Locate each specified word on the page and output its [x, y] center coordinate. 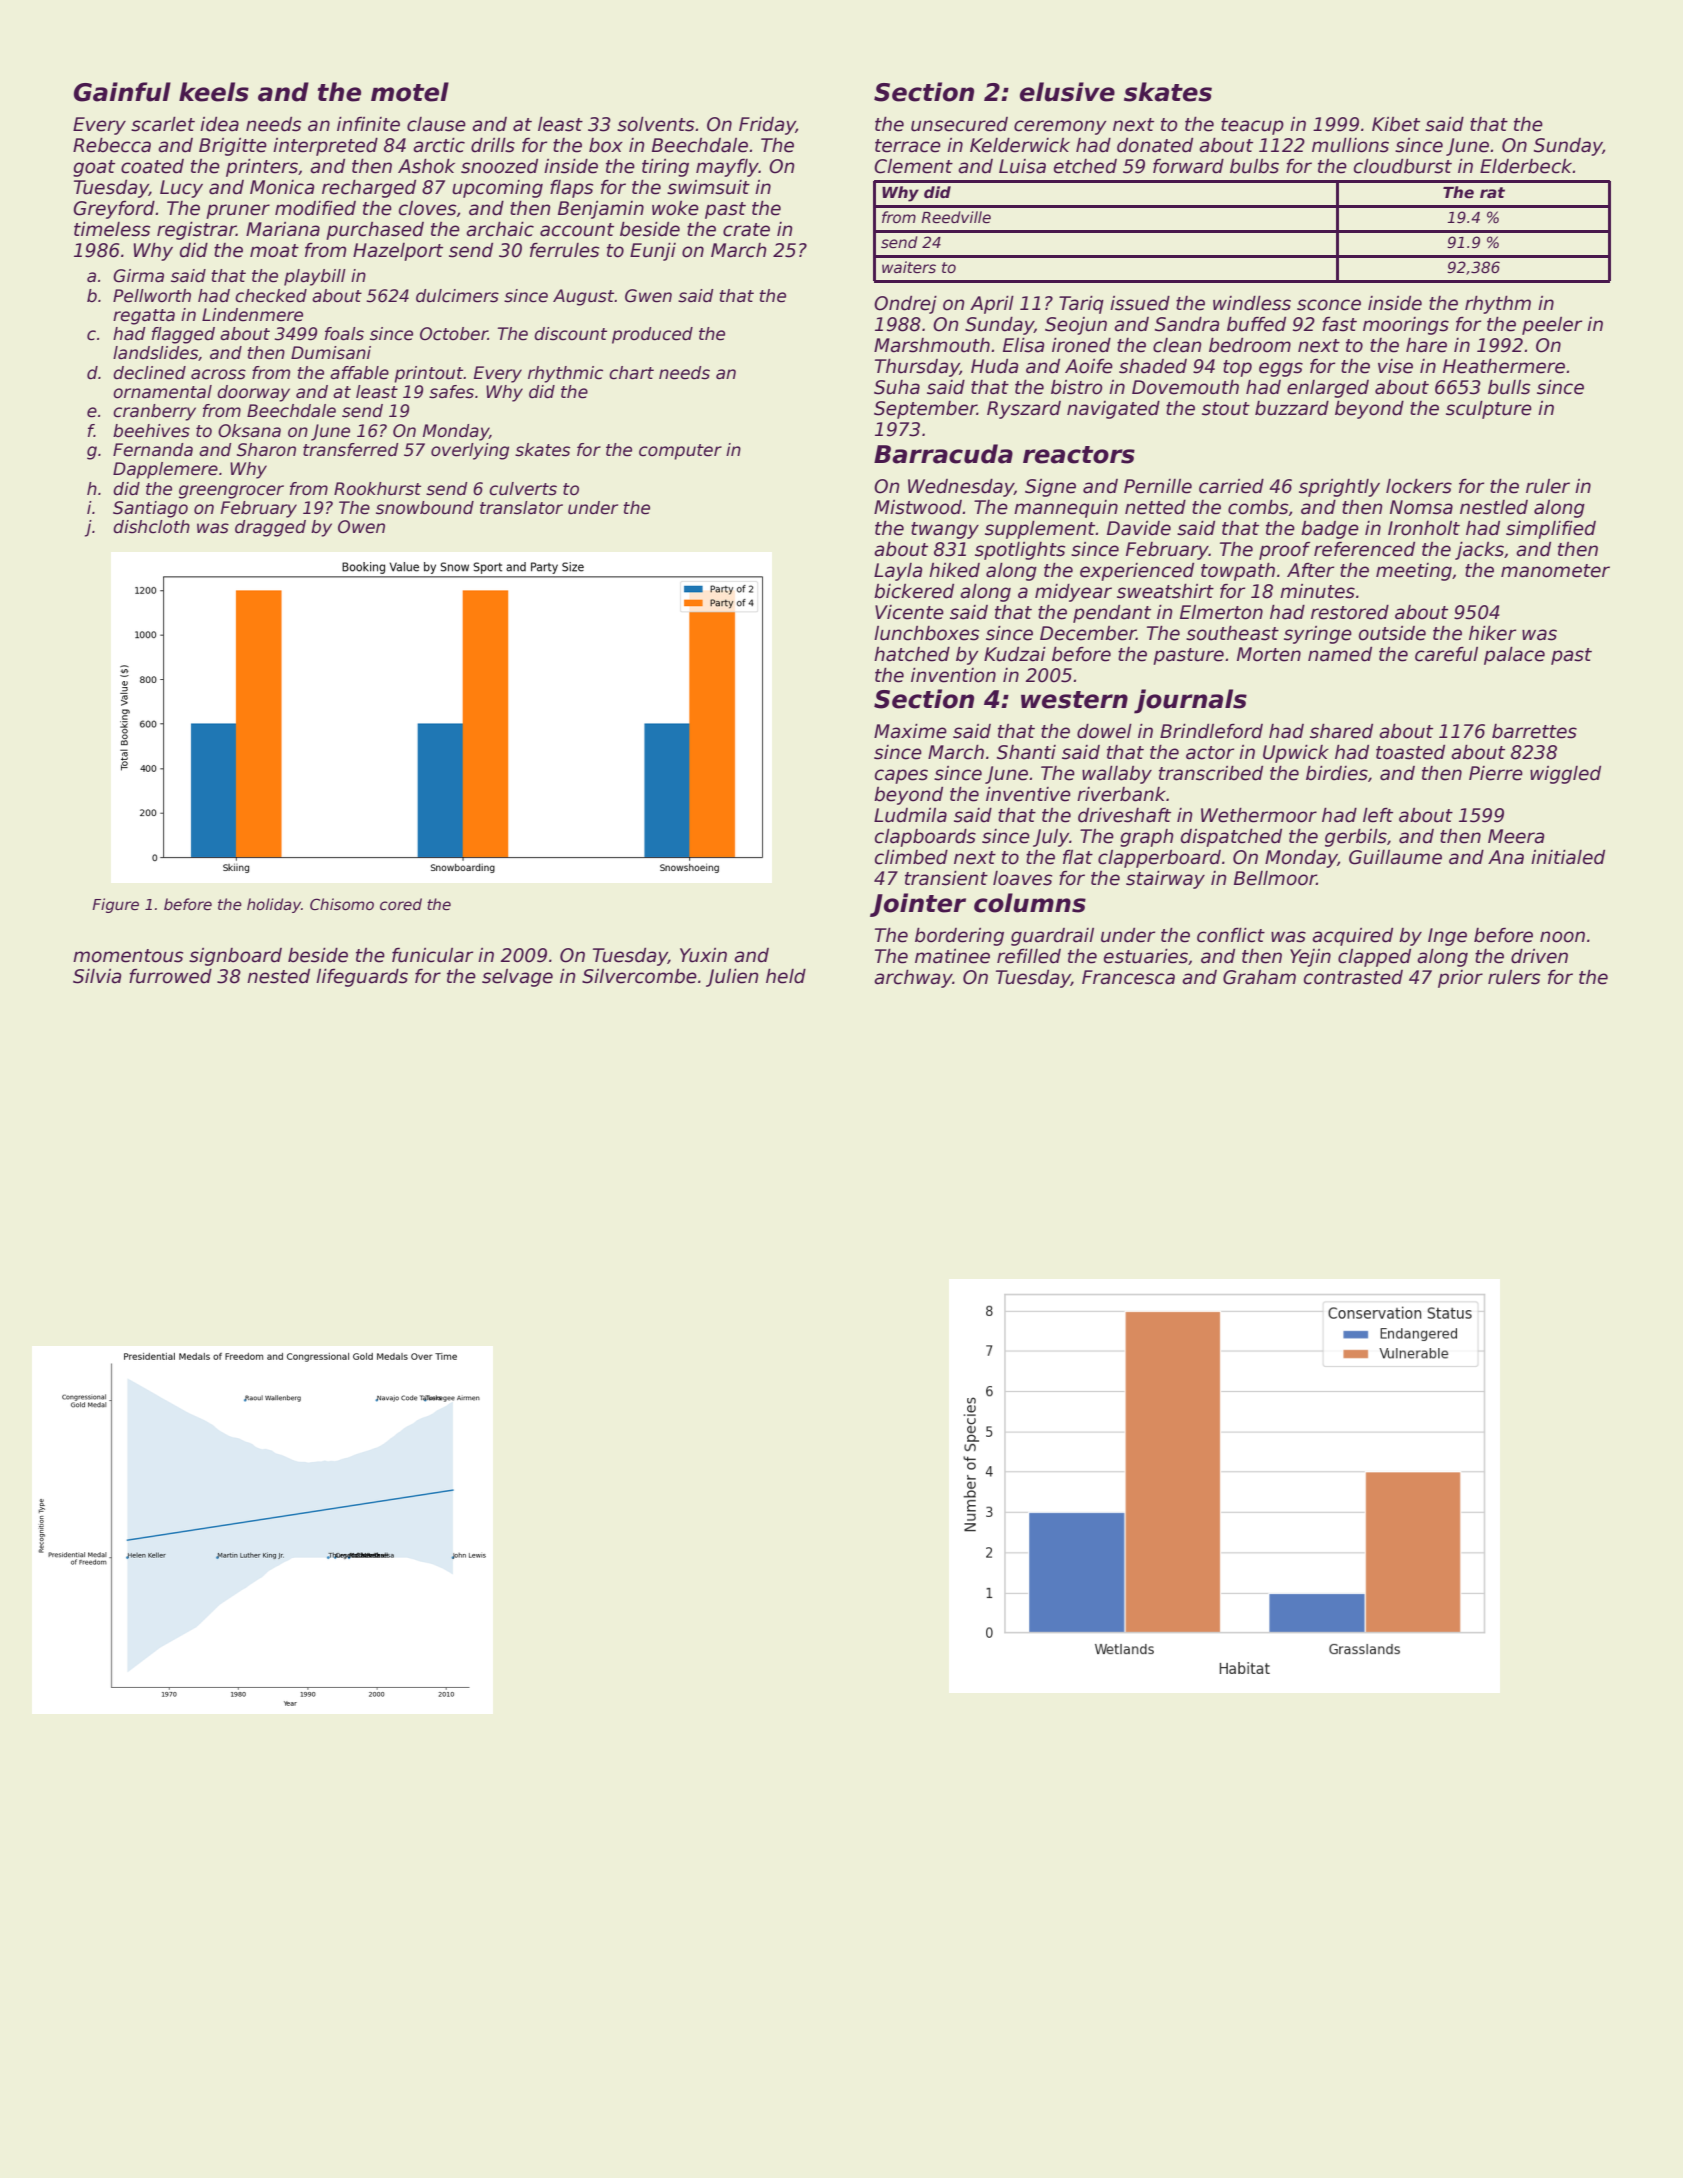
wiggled [1565, 775]
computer [680, 452]
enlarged [1328, 389]
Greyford [114, 210]
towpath [1238, 572]
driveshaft [1124, 815]
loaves [1022, 878]
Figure [115, 905]
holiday [274, 905]
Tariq [1081, 305]
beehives [151, 431]
